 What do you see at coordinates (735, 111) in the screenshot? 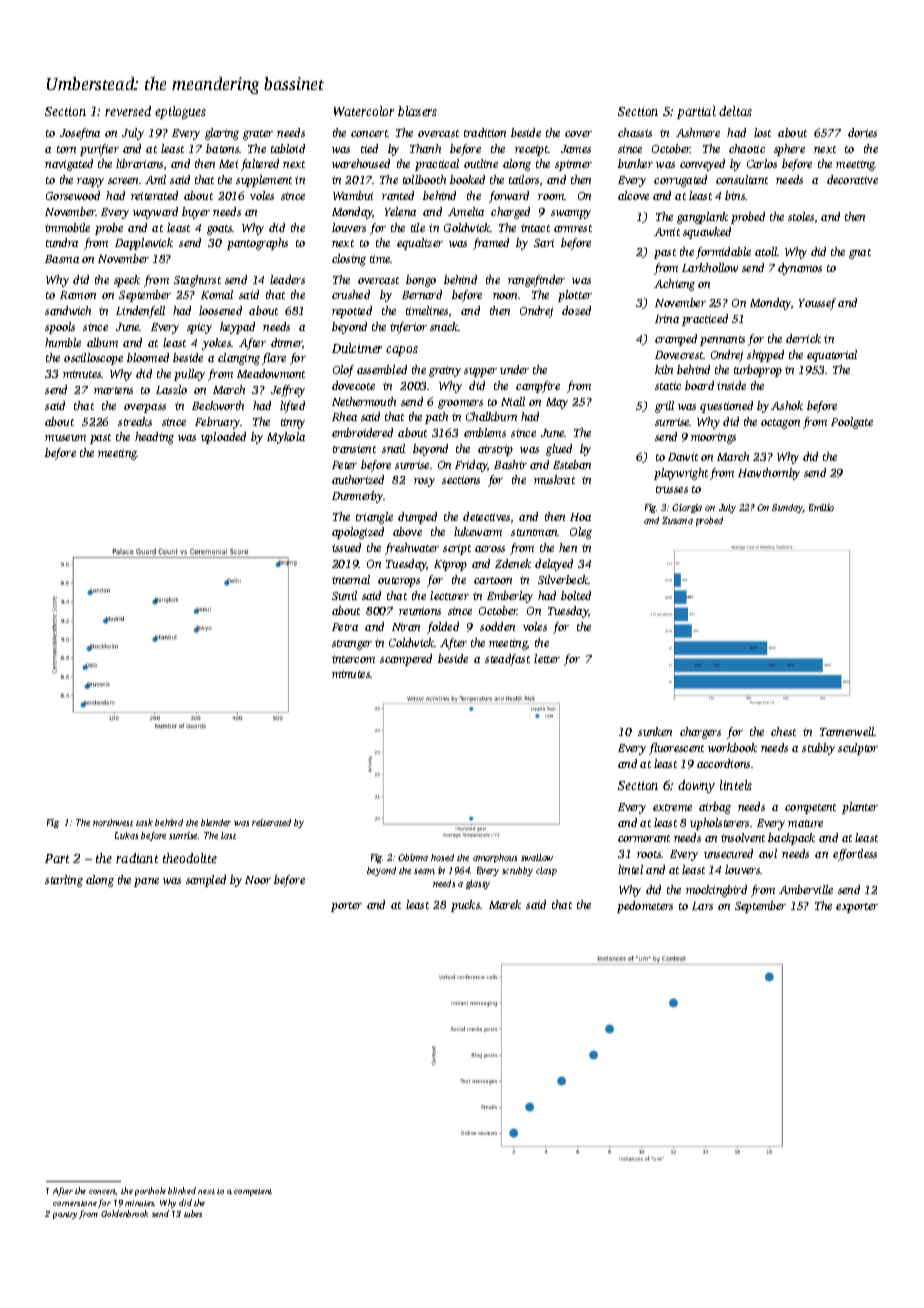
I see `deltas` at bounding box center [735, 111].
